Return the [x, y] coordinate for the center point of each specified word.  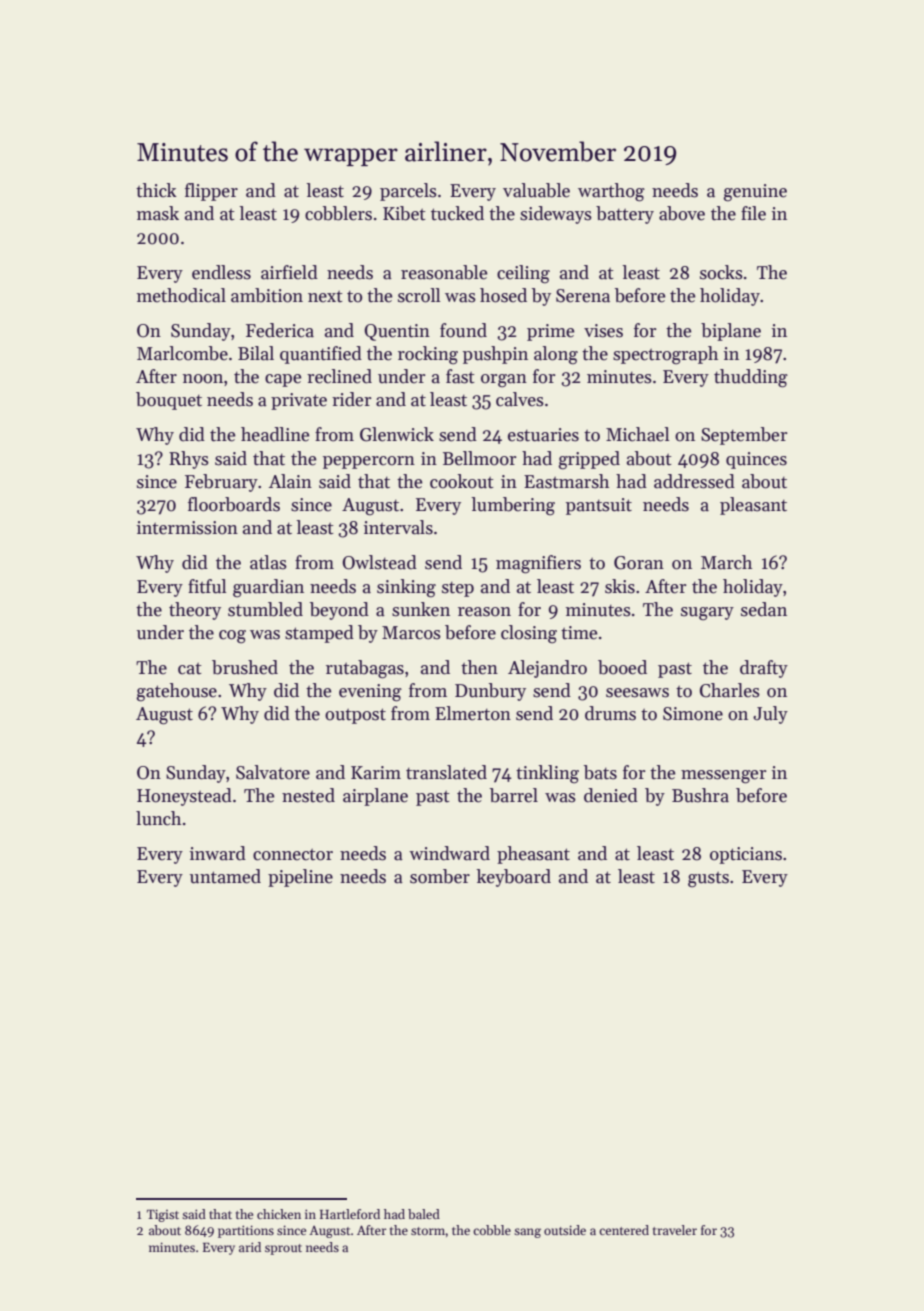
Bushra [700, 795]
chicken [279, 1214]
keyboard [514, 878]
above [682, 213]
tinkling [547, 774]
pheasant [533, 855]
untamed [225, 876]
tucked [457, 213]
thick [156, 190]
